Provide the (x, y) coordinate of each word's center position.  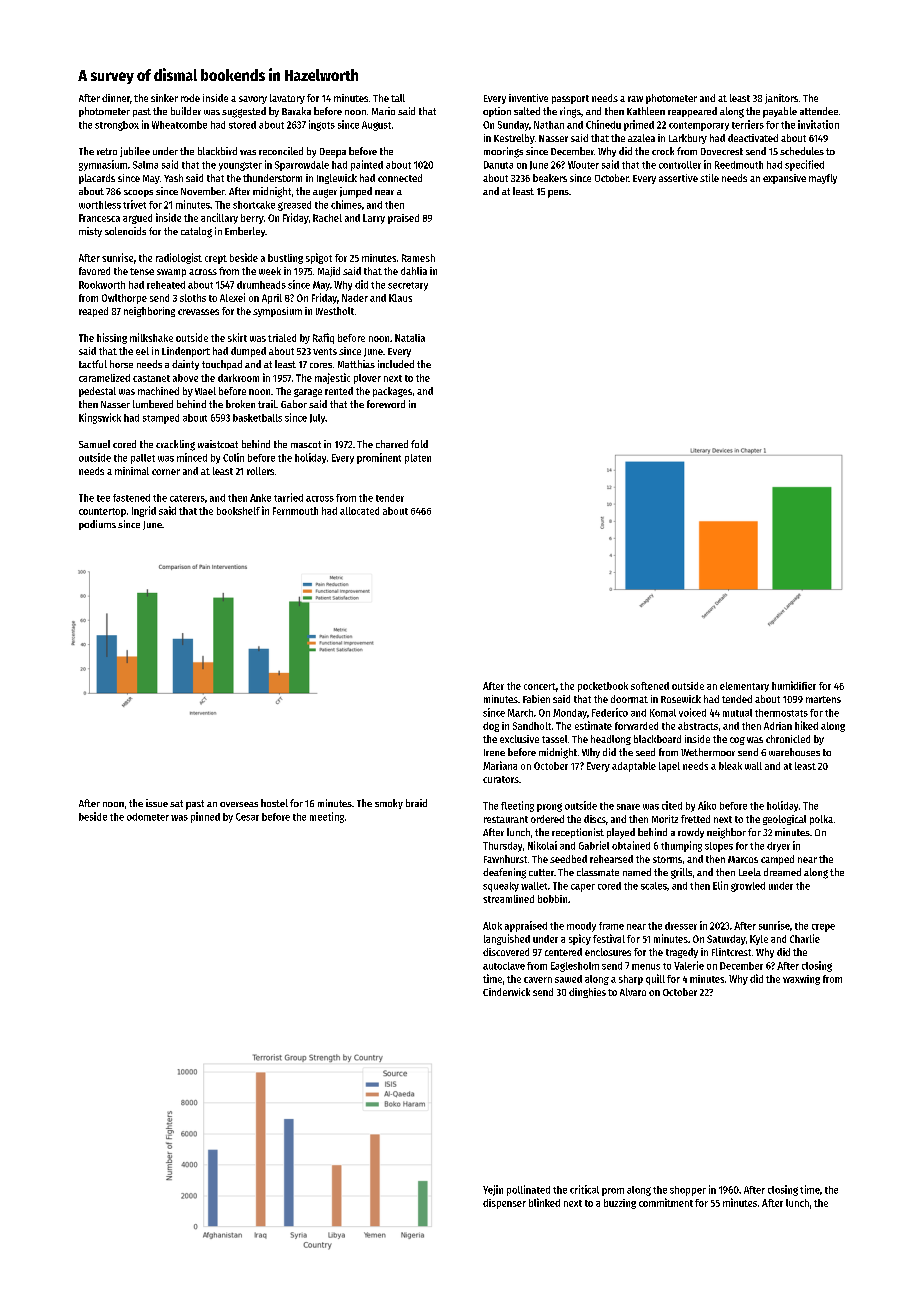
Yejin (493, 1190)
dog (491, 727)
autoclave (504, 966)
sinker (164, 98)
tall (398, 98)
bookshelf (238, 511)
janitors (781, 99)
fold (419, 444)
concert (540, 686)
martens (823, 699)
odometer (148, 817)
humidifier (794, 685)
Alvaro (633, 992)
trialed (282, 338)
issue (157, 803)
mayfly (823, 179)
